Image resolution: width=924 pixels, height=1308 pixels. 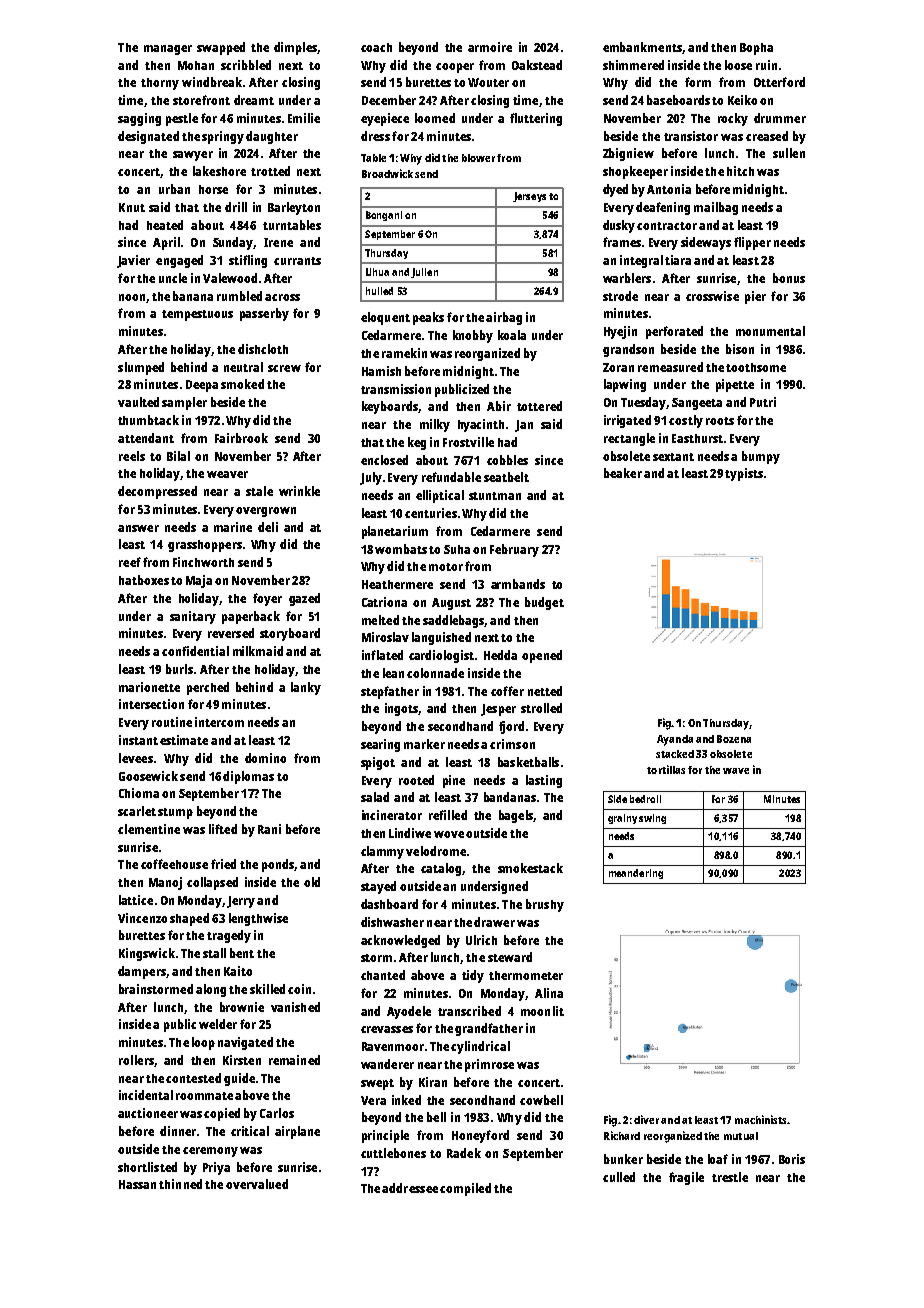 What do you see at coordinates (157, 492) in the image?
I see `decompressed` at bounding box center [157, 492].
